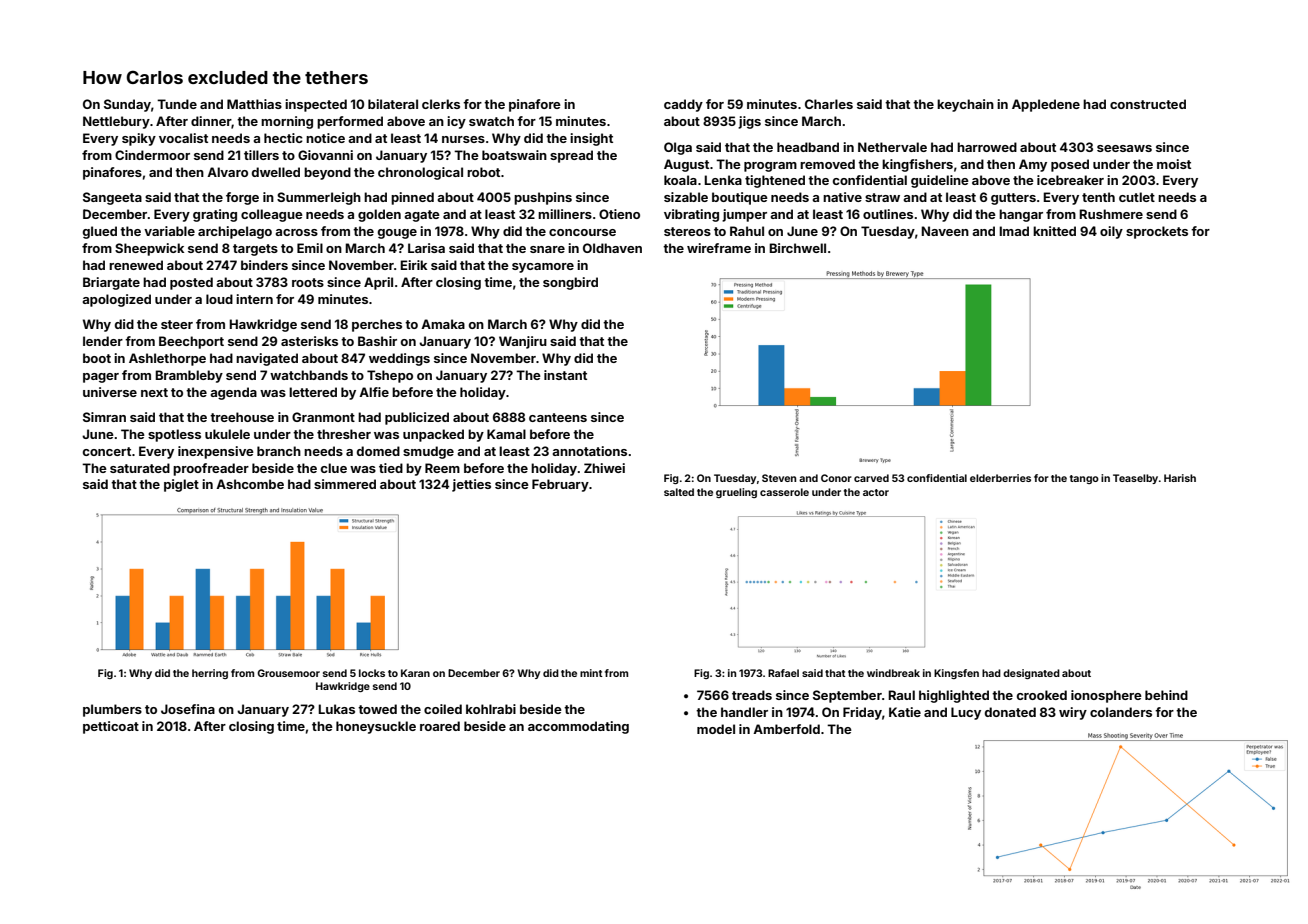 This screenshot has width=1308, height=924. Describe the element at coordinates (111, 727) in the screenshot. I see `petticoat` at that location.
